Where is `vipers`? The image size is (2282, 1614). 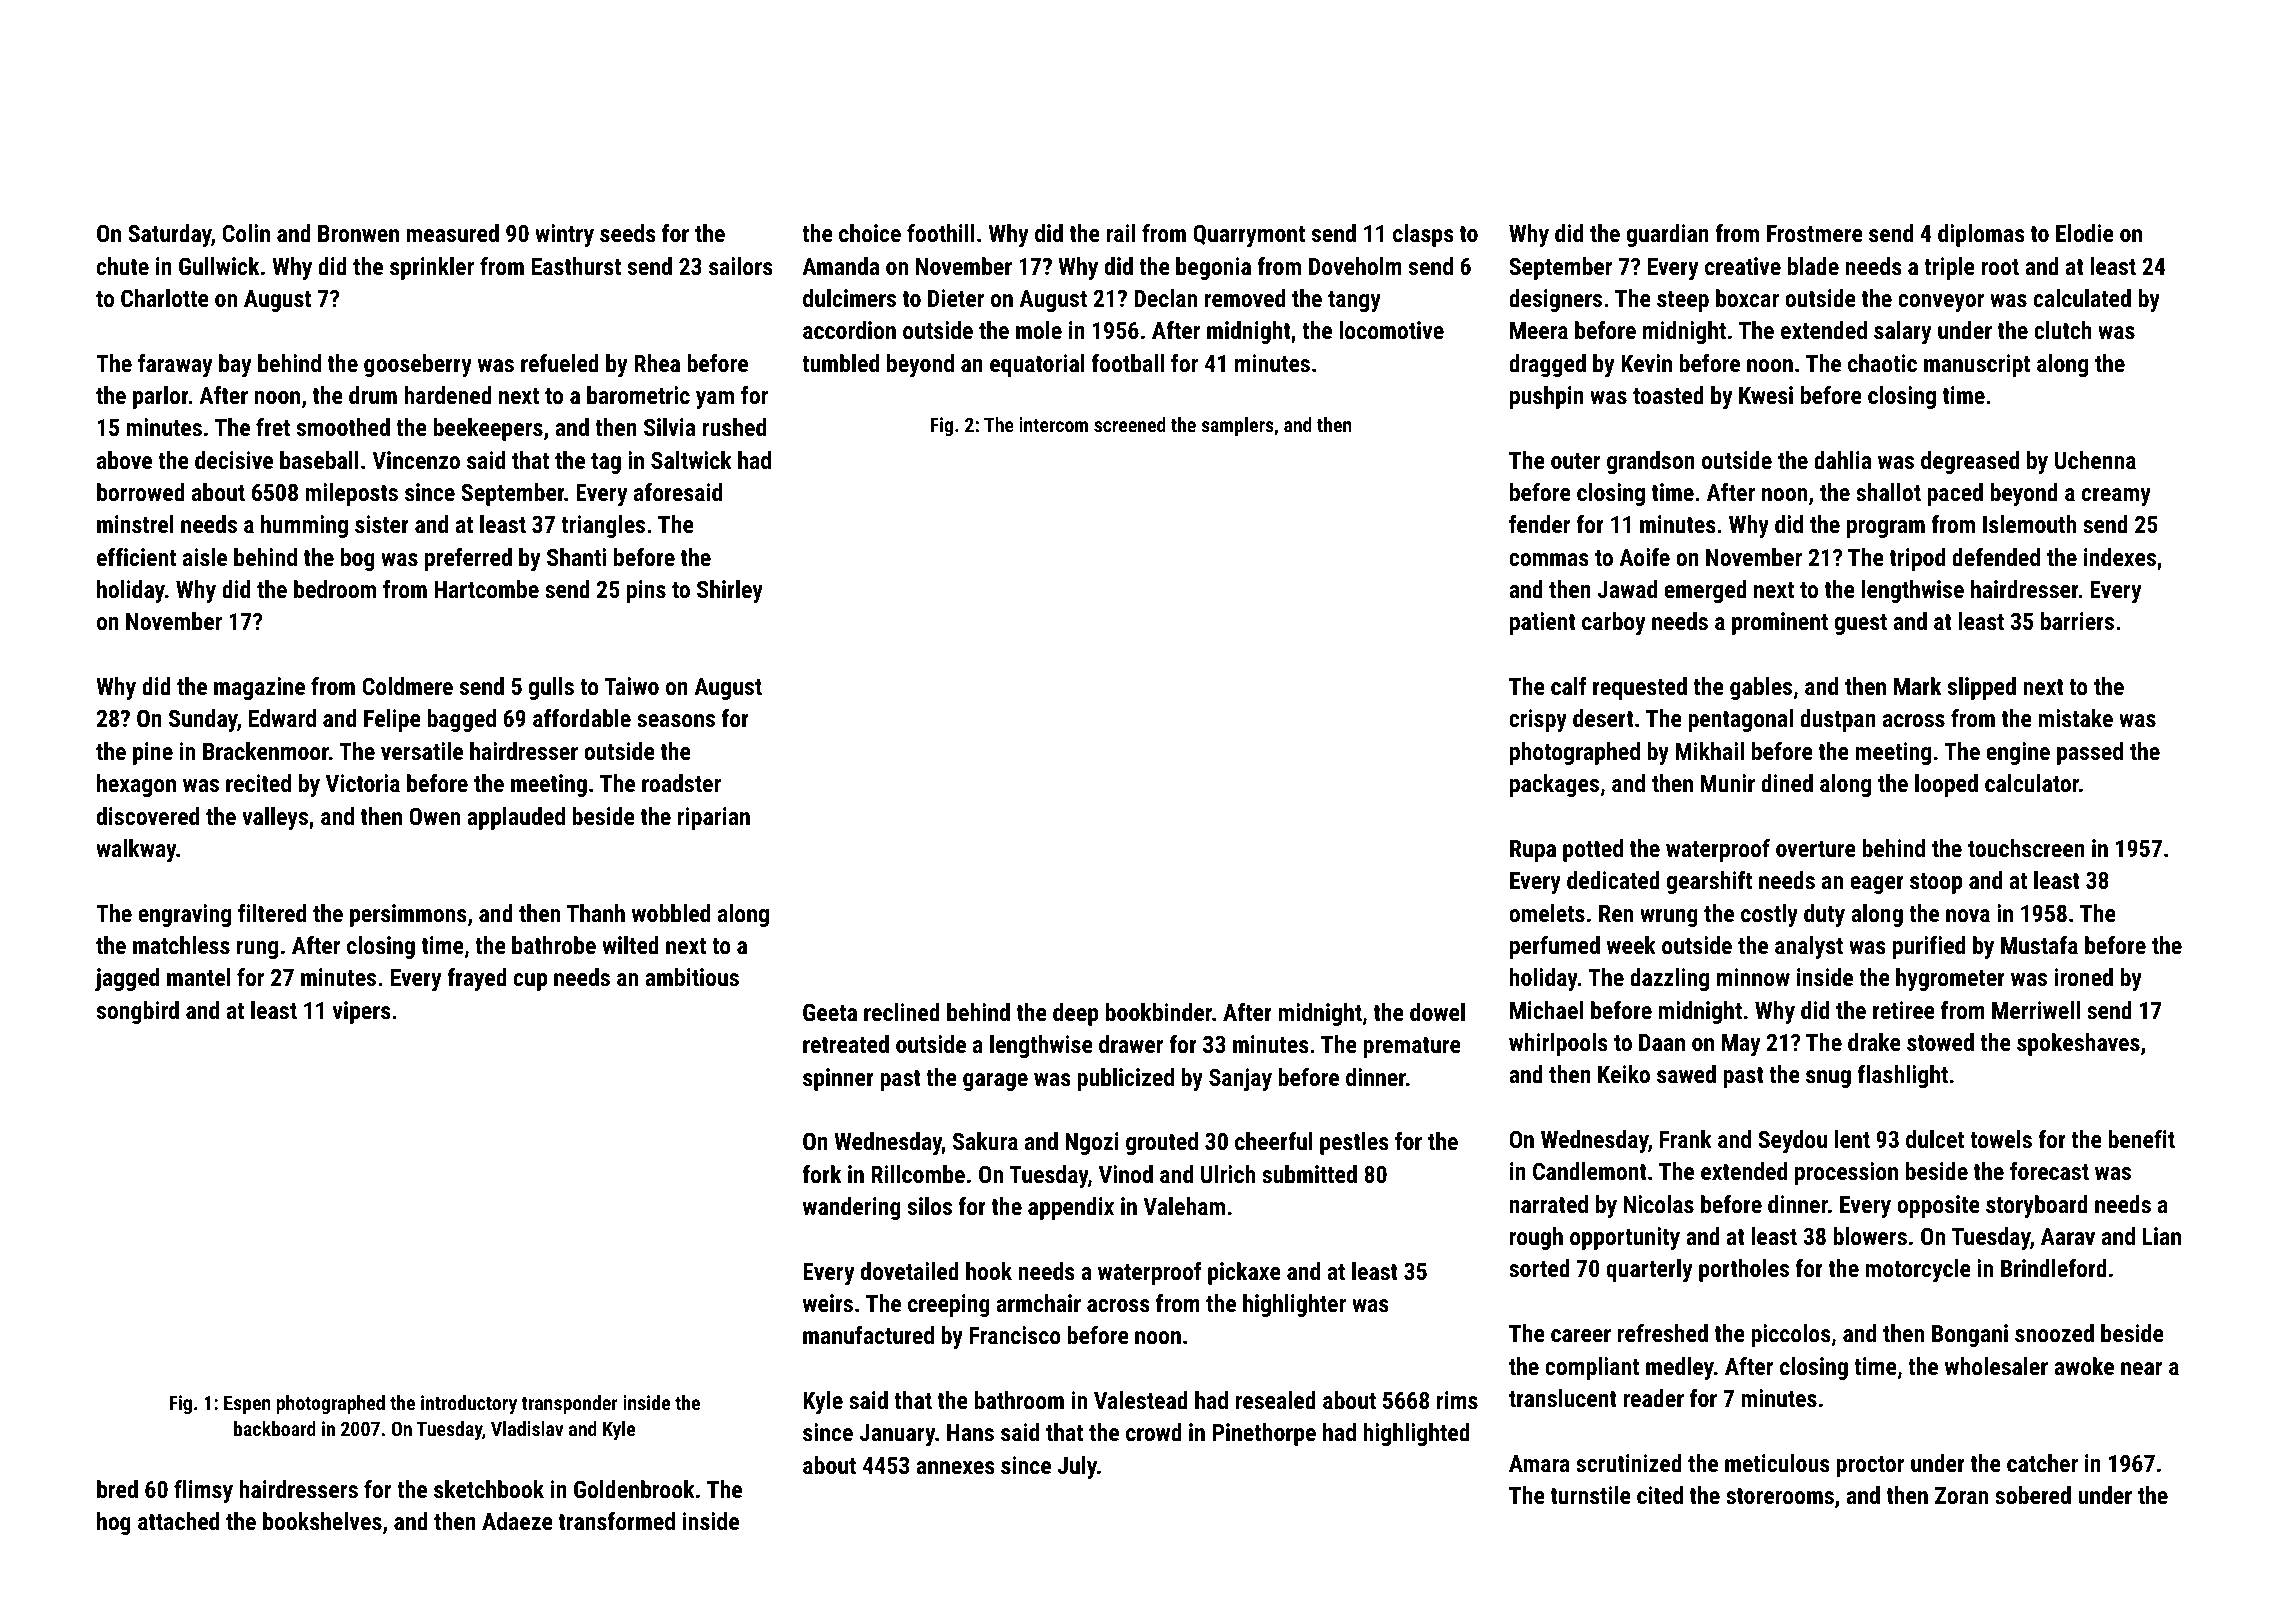
vipers is located at coordinates (362, 1012).
